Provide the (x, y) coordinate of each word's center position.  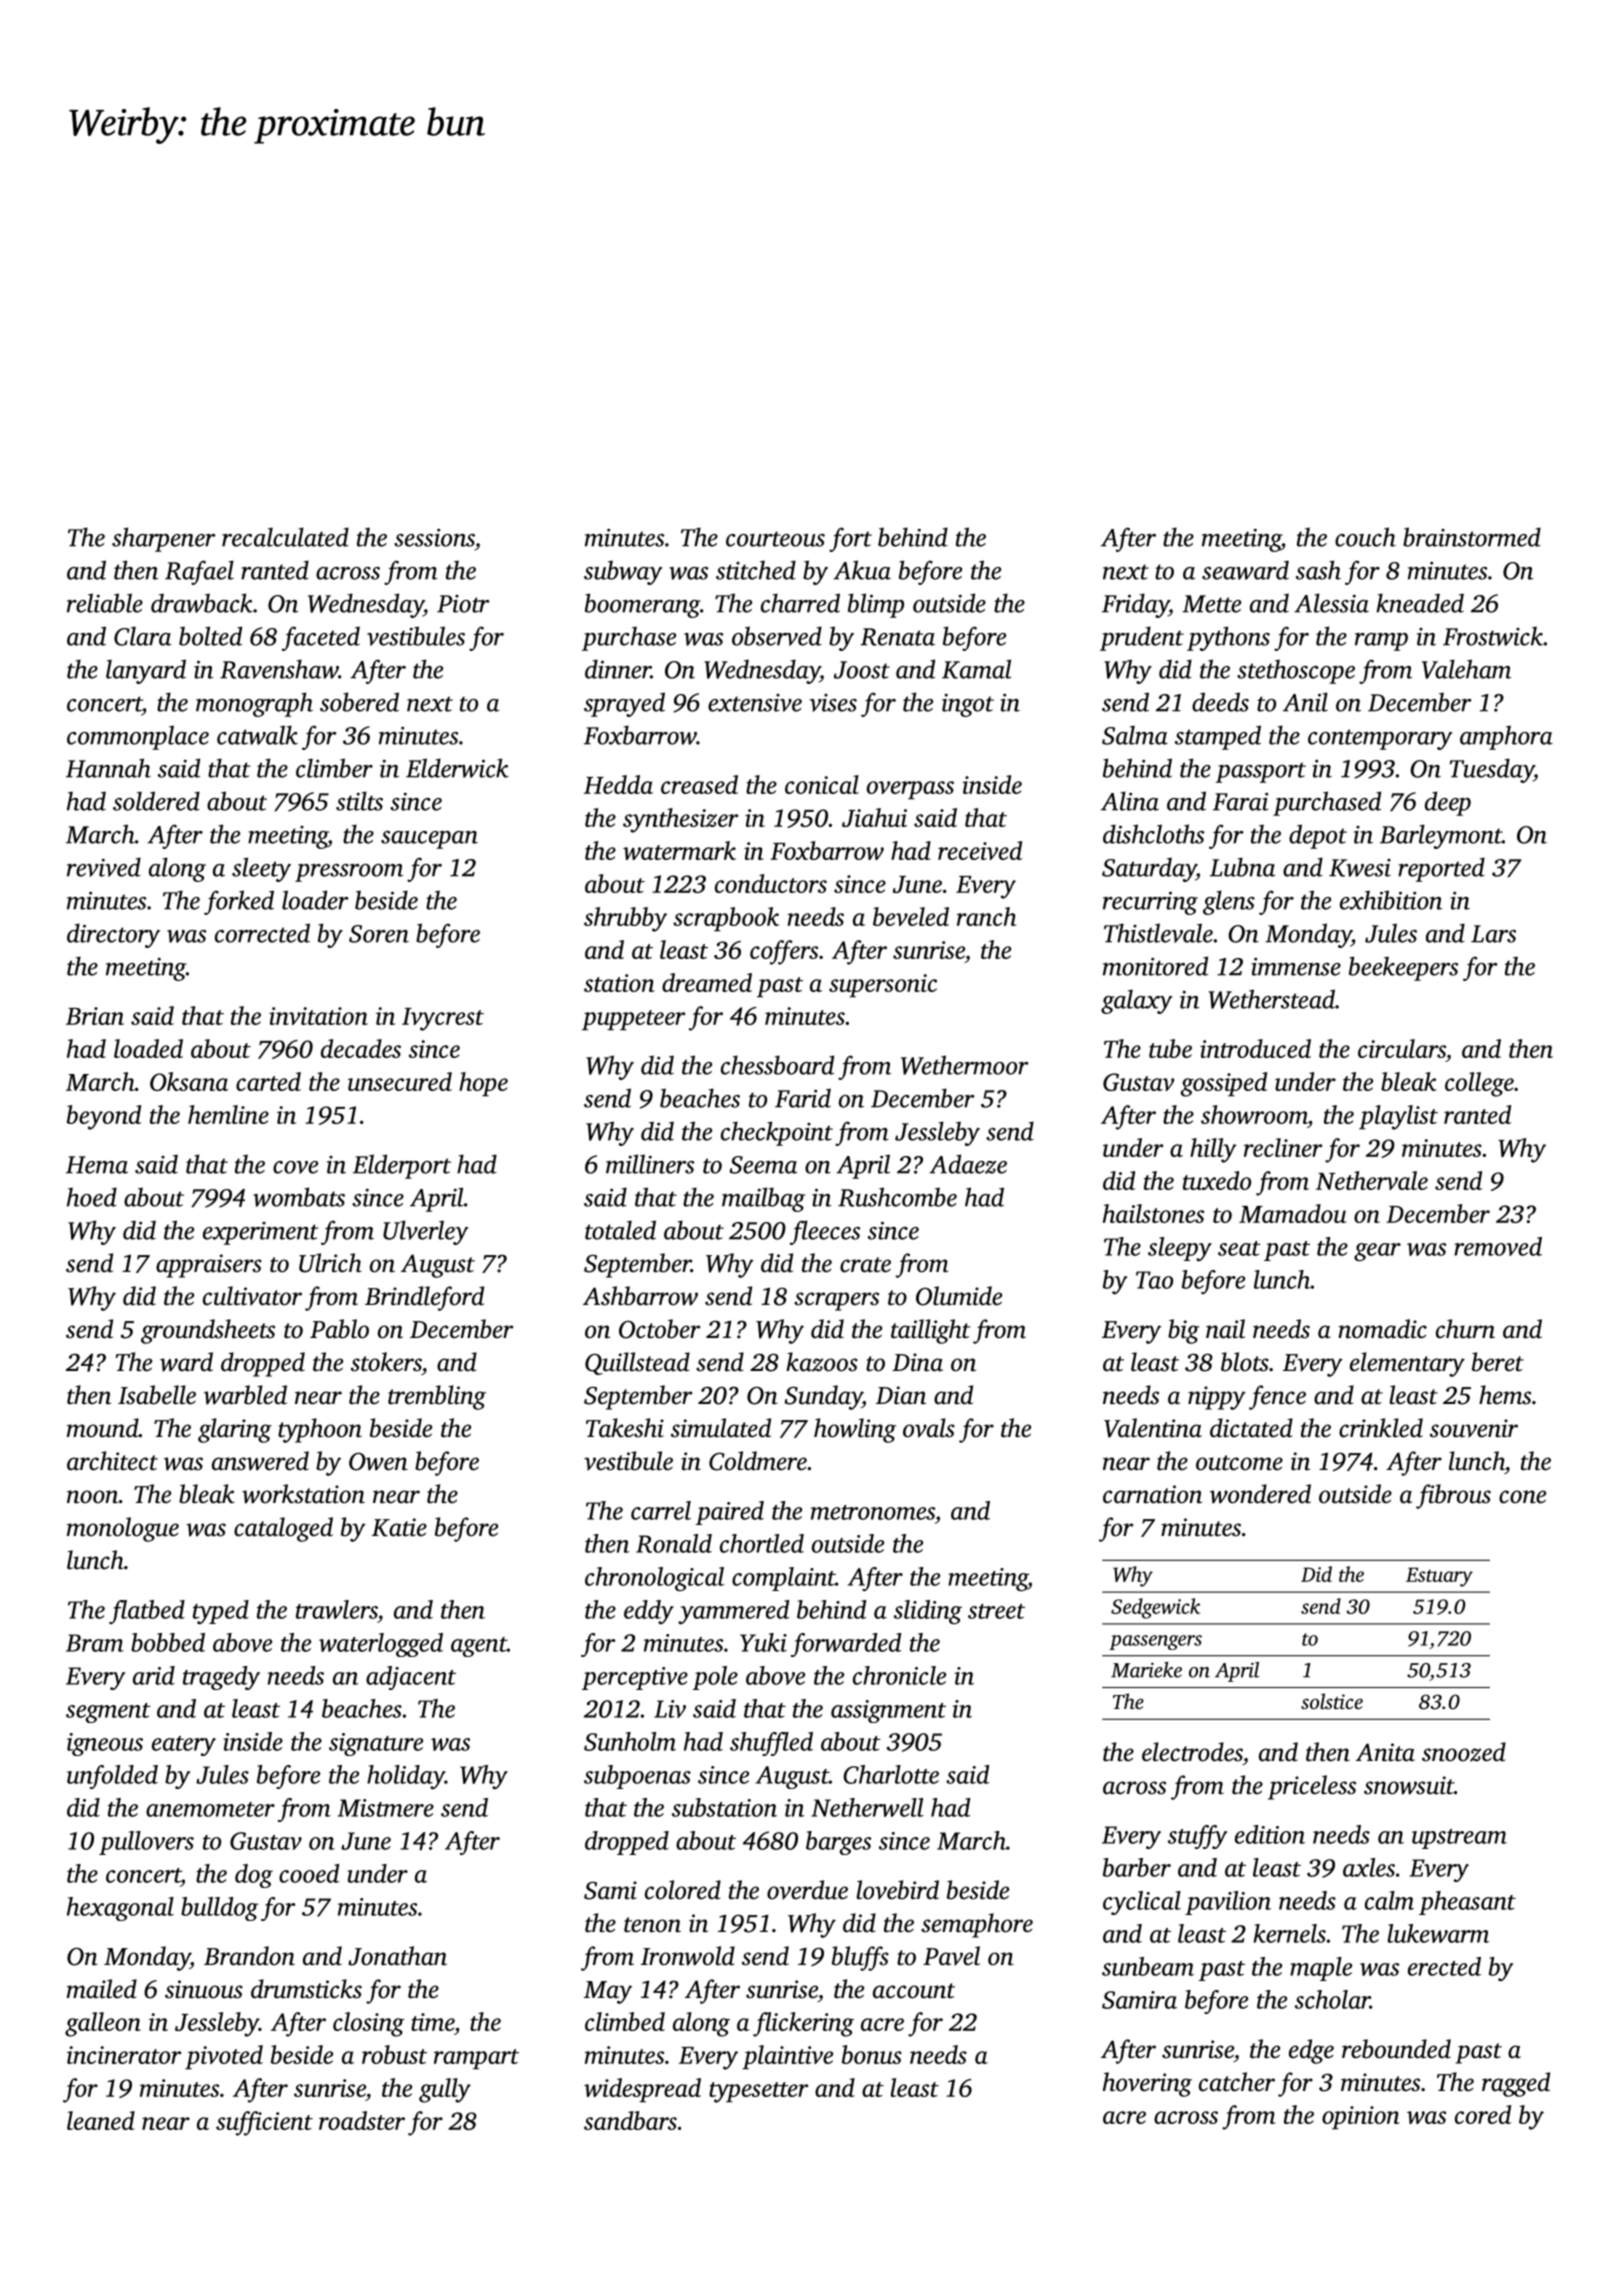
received (980, 850)
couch (1365, 537)
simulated (721, 1428)
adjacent (411, 1678)
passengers (1155, 1642)
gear (1377, 1252)
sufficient (264, 2123)
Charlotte (891, 1774)
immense (1296, 967)
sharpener (163, 539)
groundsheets (208, 1331)
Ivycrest (443, 1019)
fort (850, 539)
